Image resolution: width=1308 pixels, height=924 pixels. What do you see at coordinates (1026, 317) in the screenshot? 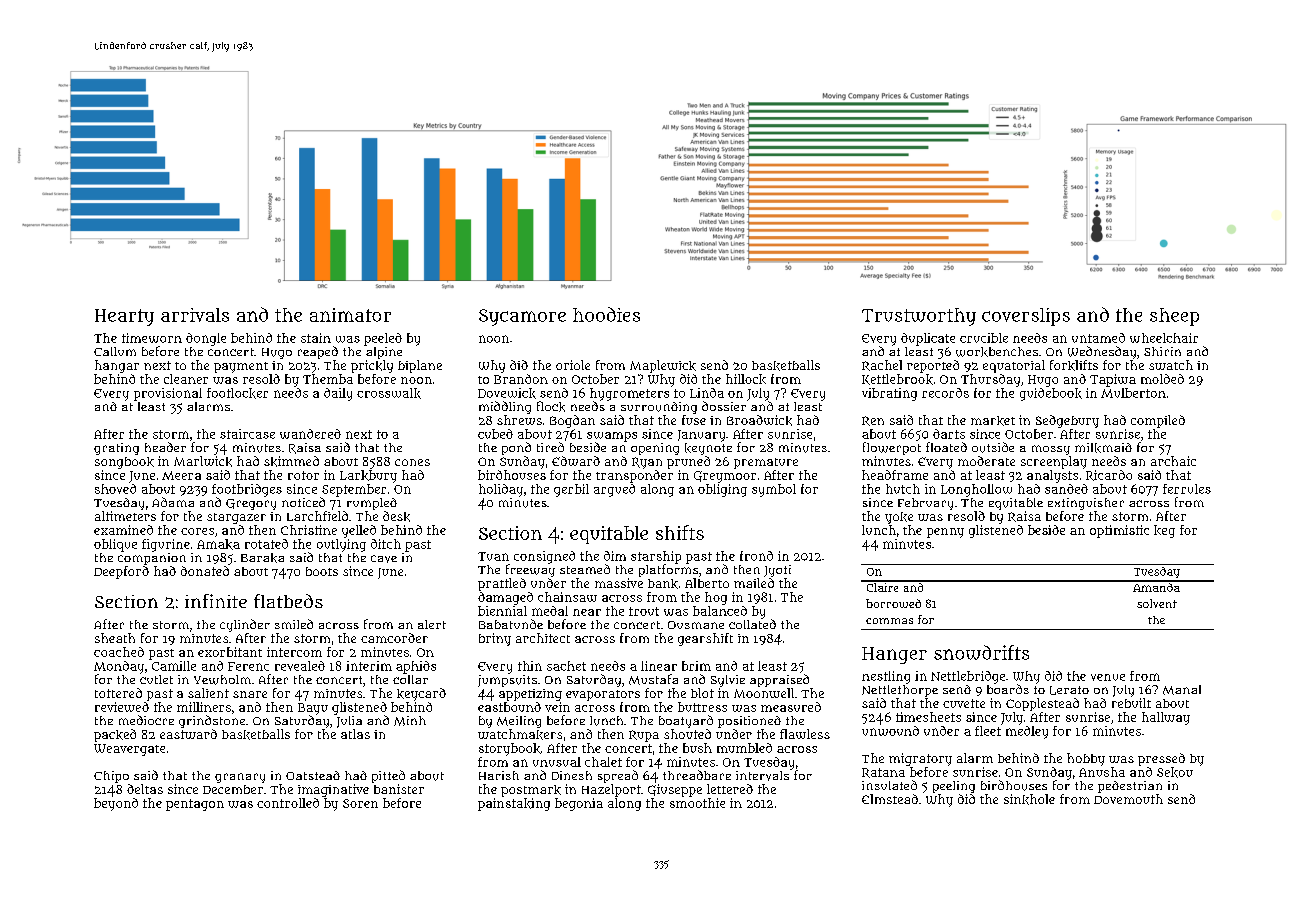
I see `coverslips` at bounding box center [1026, 317].
